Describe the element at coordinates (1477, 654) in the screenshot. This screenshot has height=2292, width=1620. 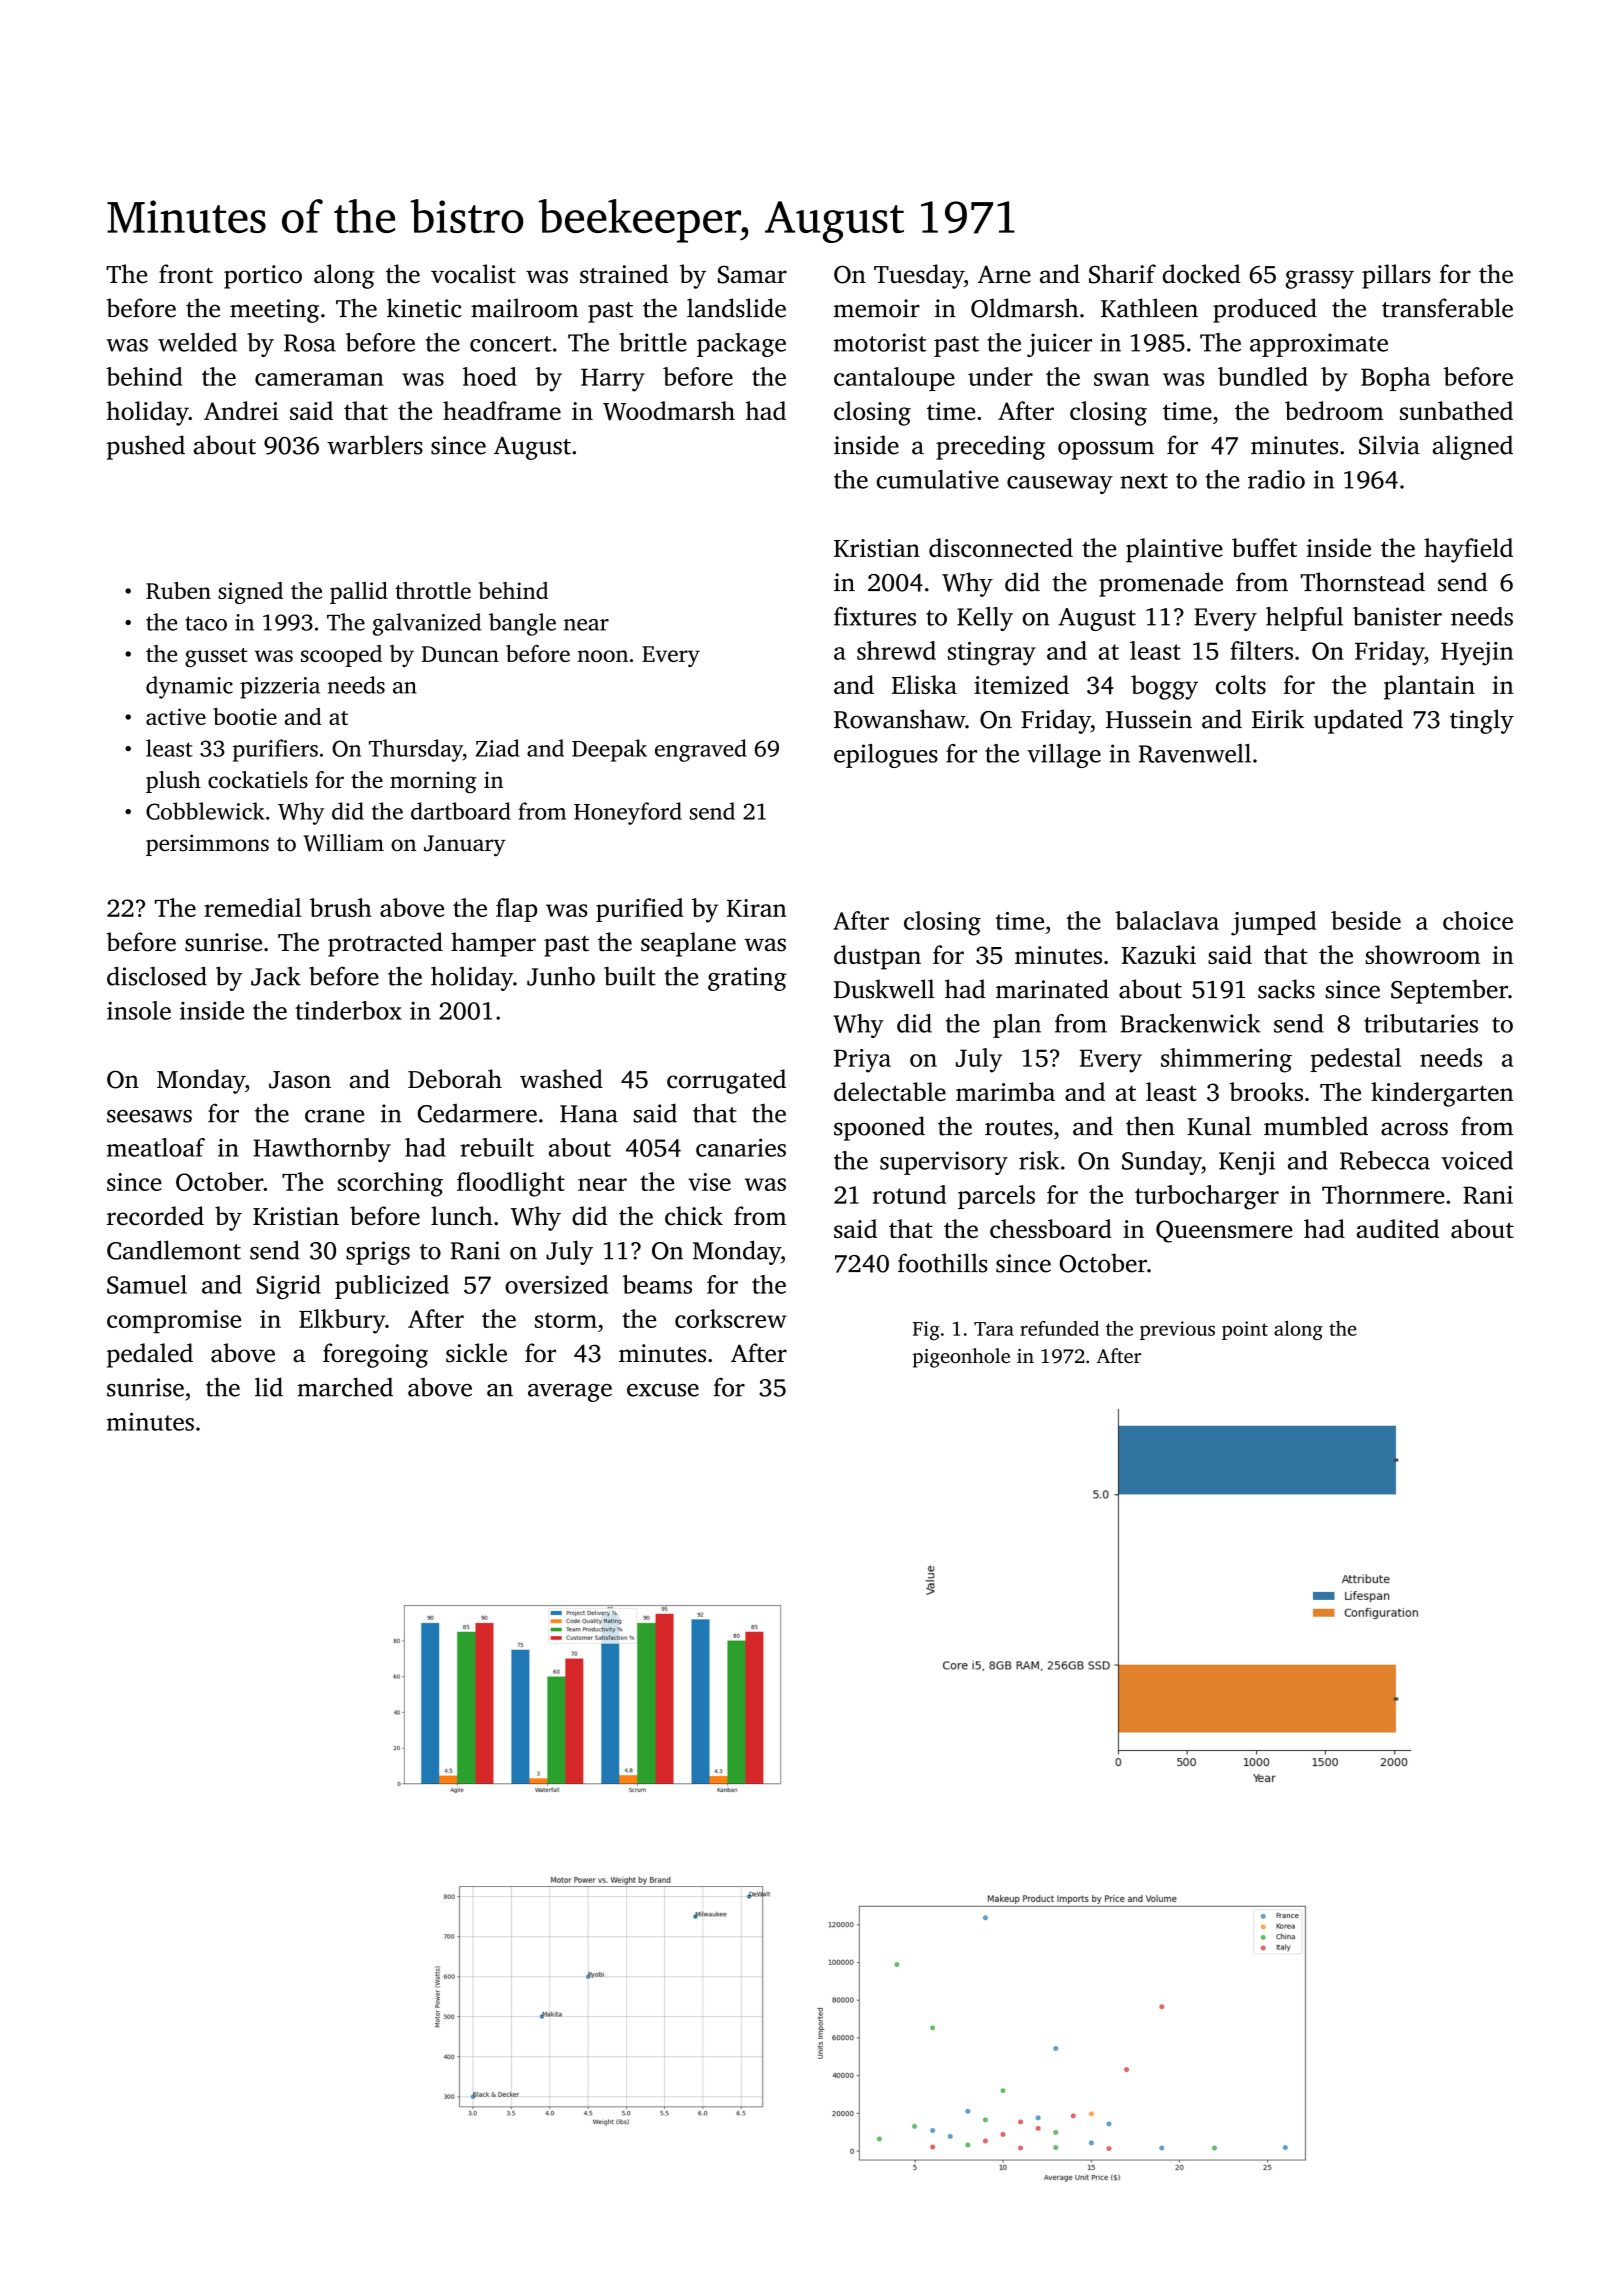
I see `Hyejin` at that location.
